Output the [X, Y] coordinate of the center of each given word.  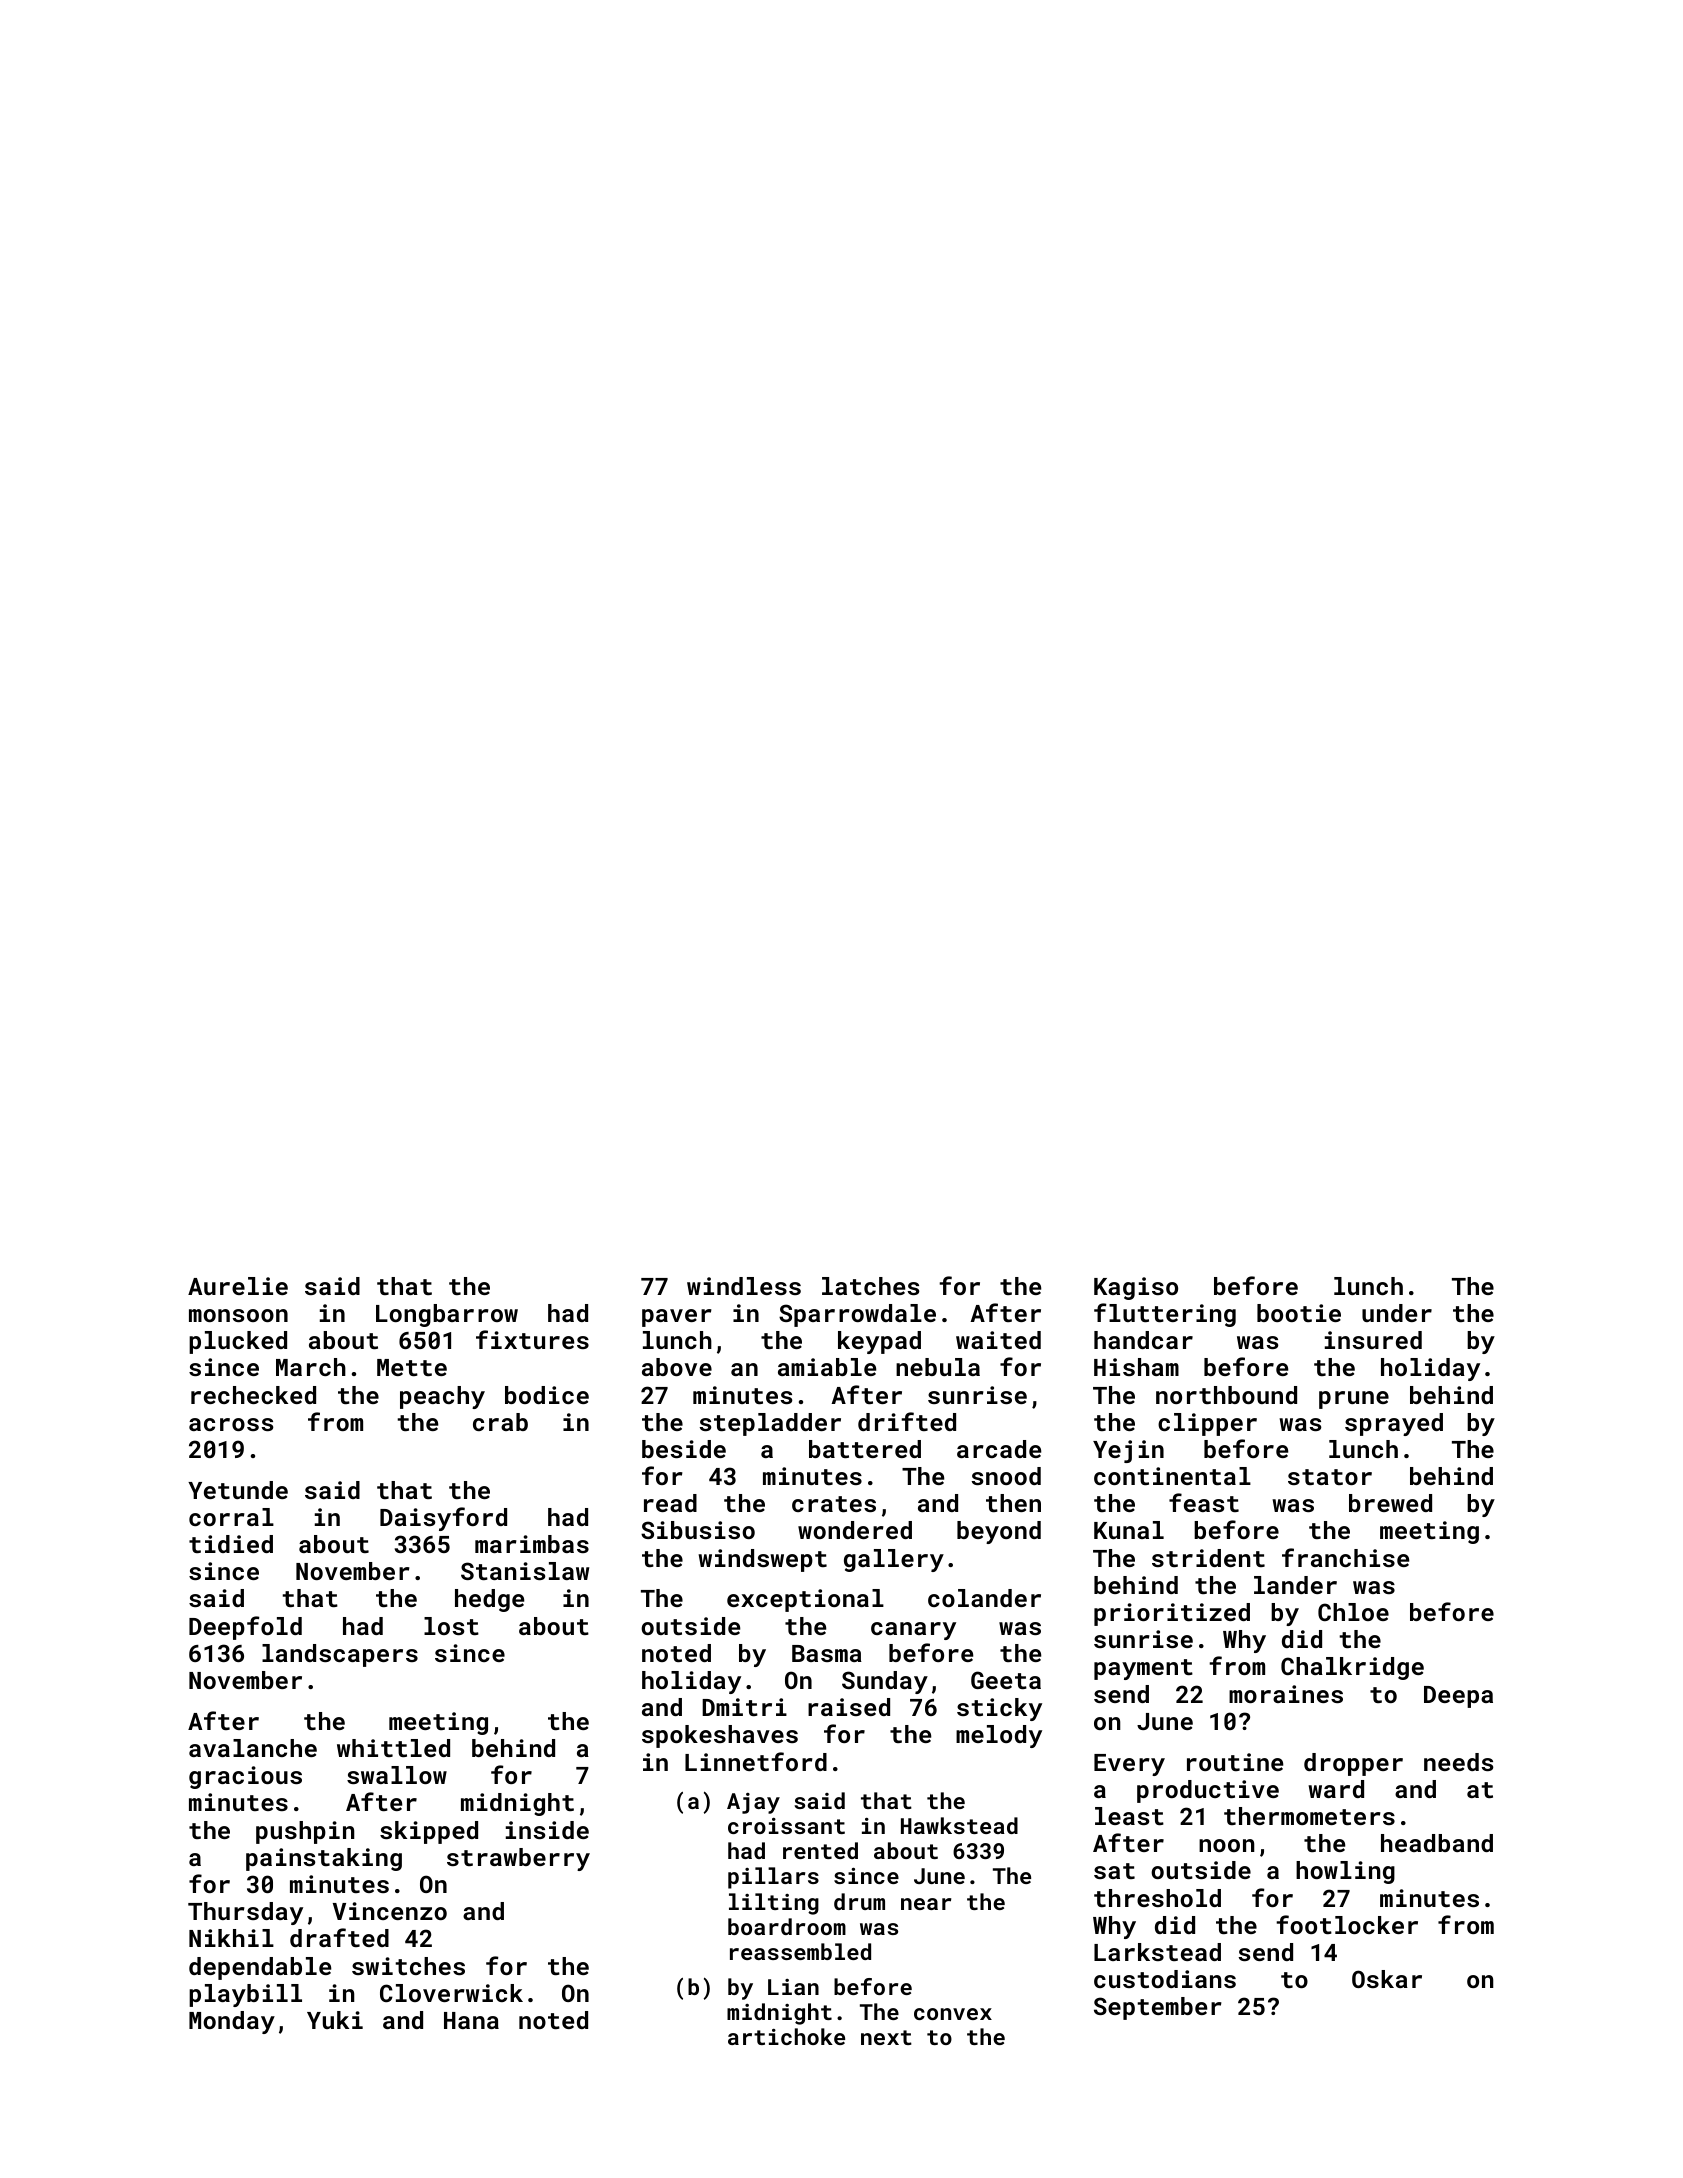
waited [998, 1340]
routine [1235, 1762]
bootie [1299, 1313]
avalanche [253, 1748]
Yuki [335, 2020]
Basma [827, 1653]
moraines [1286, 1694]
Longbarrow [447, 1315]
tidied [231, 1544]
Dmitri [744, 1707]
